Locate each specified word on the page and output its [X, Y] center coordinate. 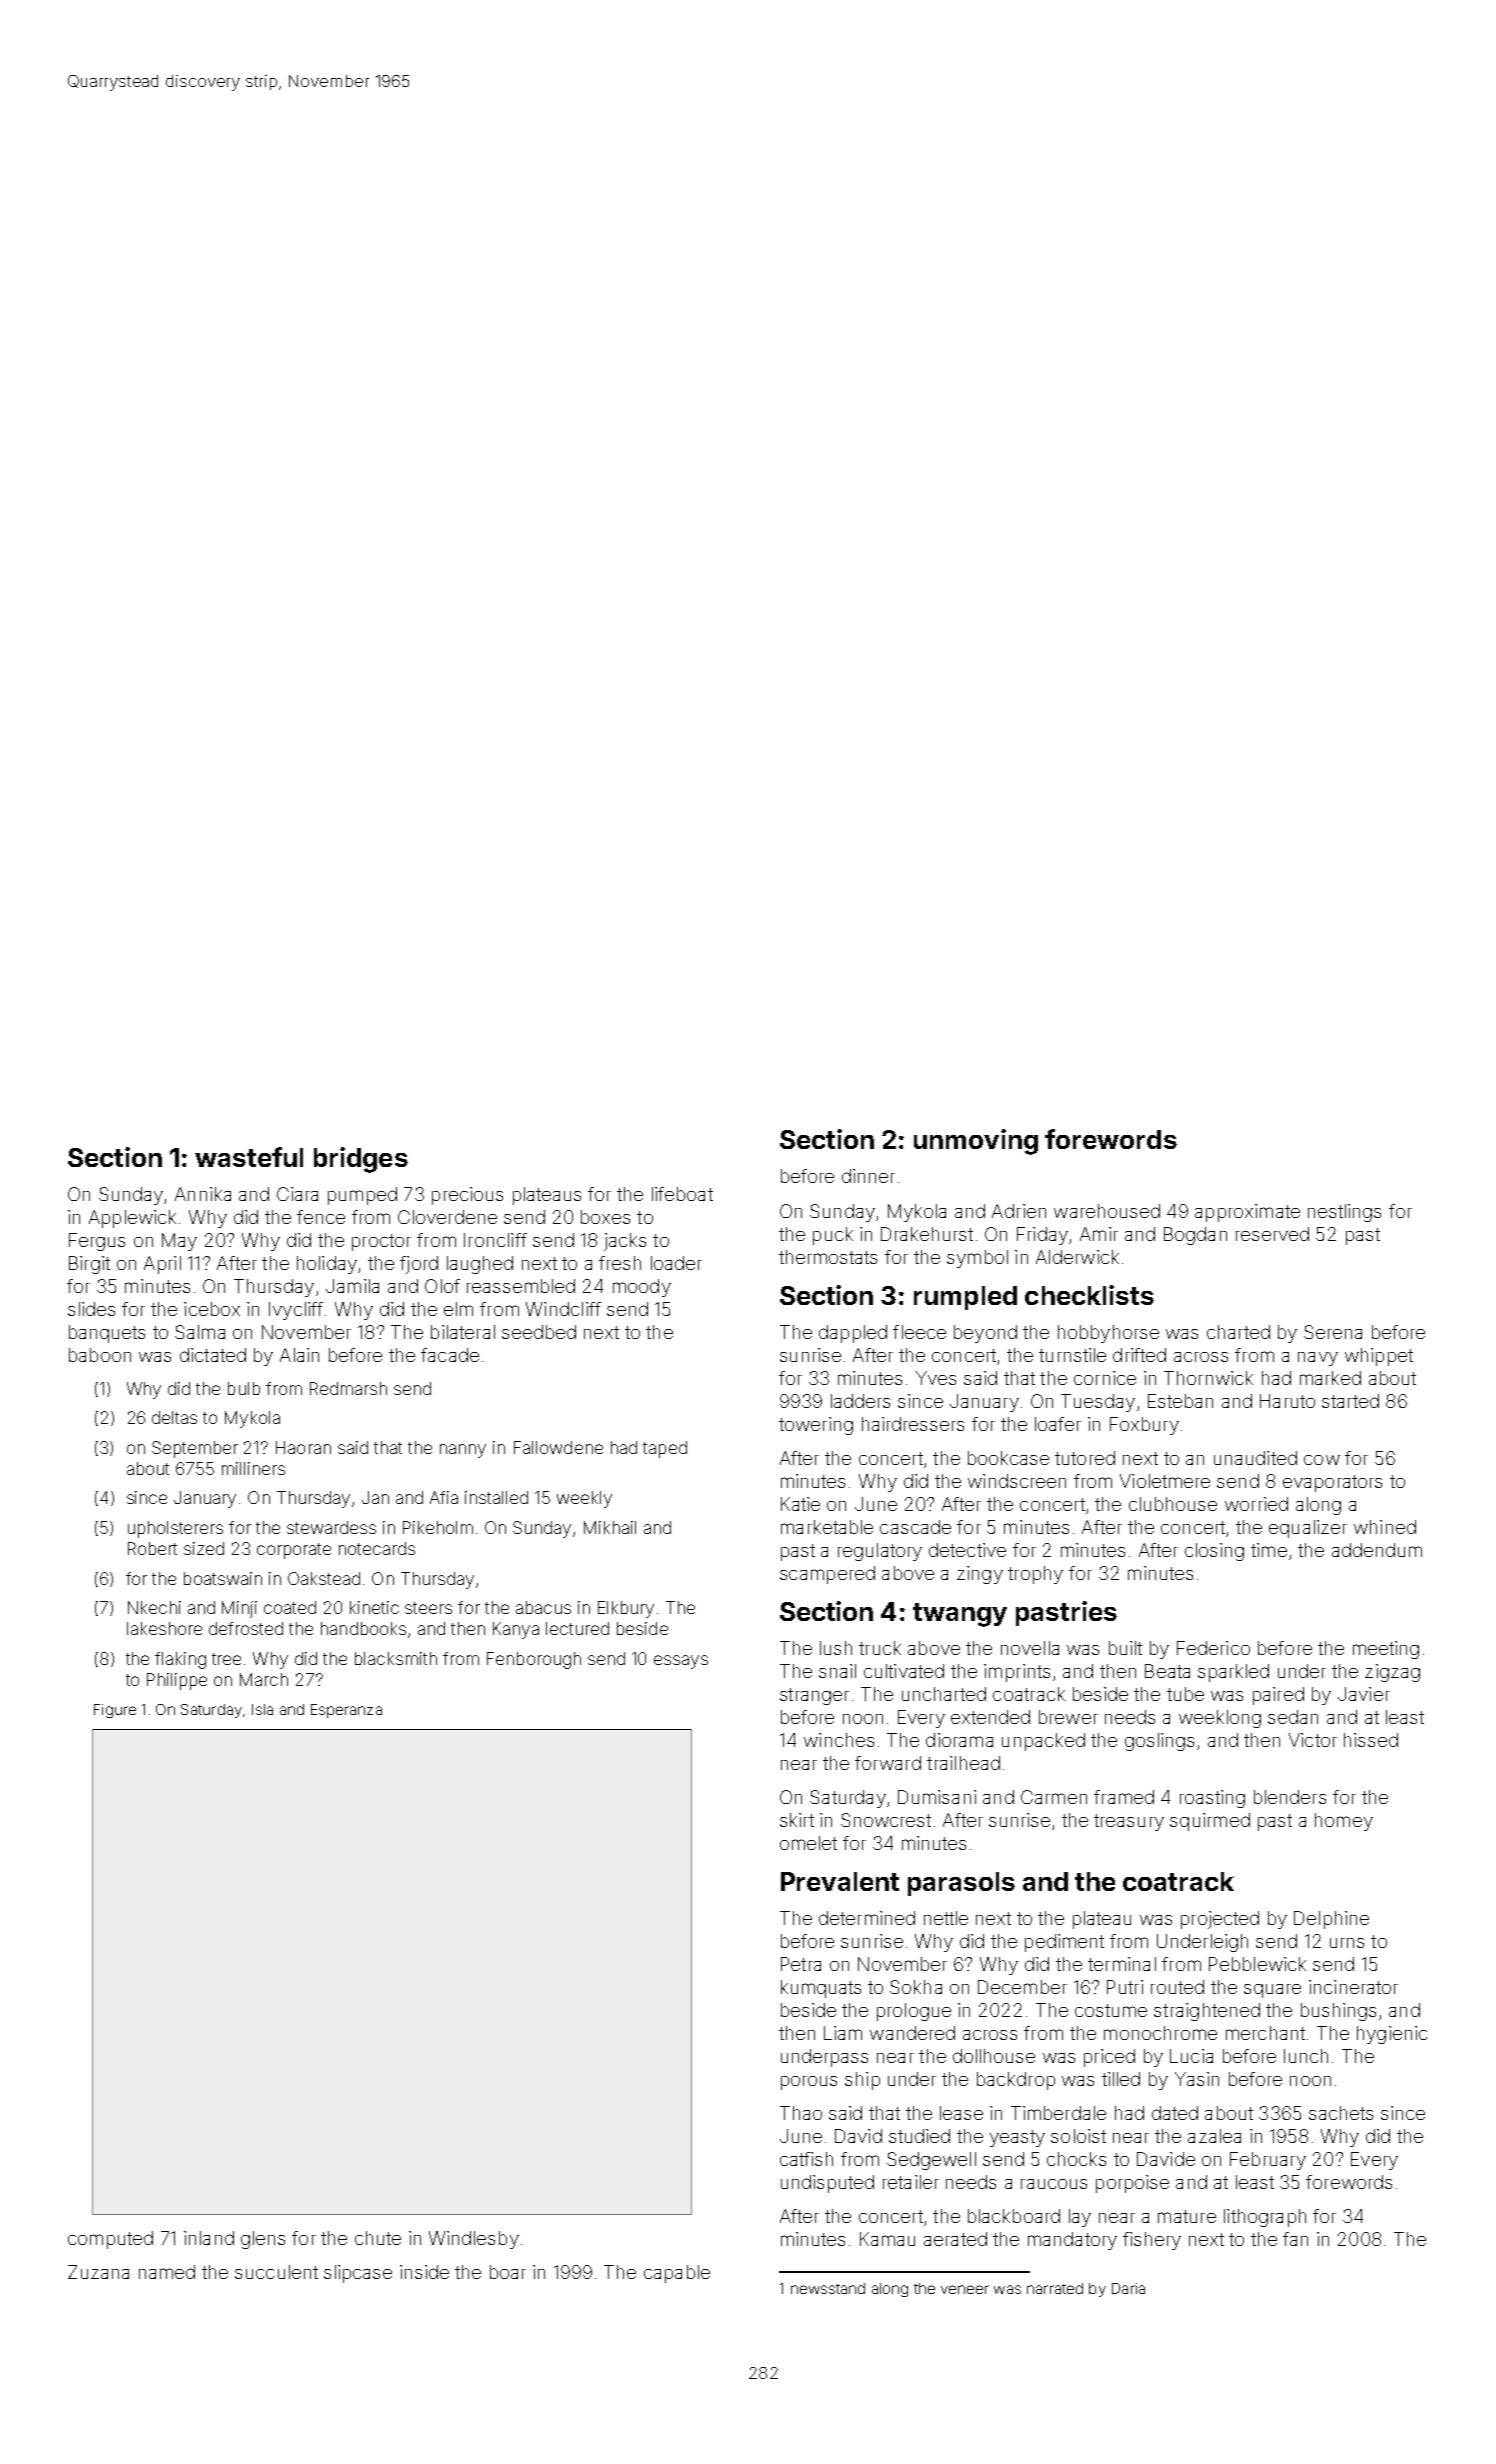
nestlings [1344, 1213]
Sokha [916, 1987]
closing [1214, 1552]
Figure [115, 1711]
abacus [543, 1607]
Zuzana [98, 2272]
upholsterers [175, 1529]
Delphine [1331, 1920]
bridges [361, 1160]
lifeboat [682, 1194]
